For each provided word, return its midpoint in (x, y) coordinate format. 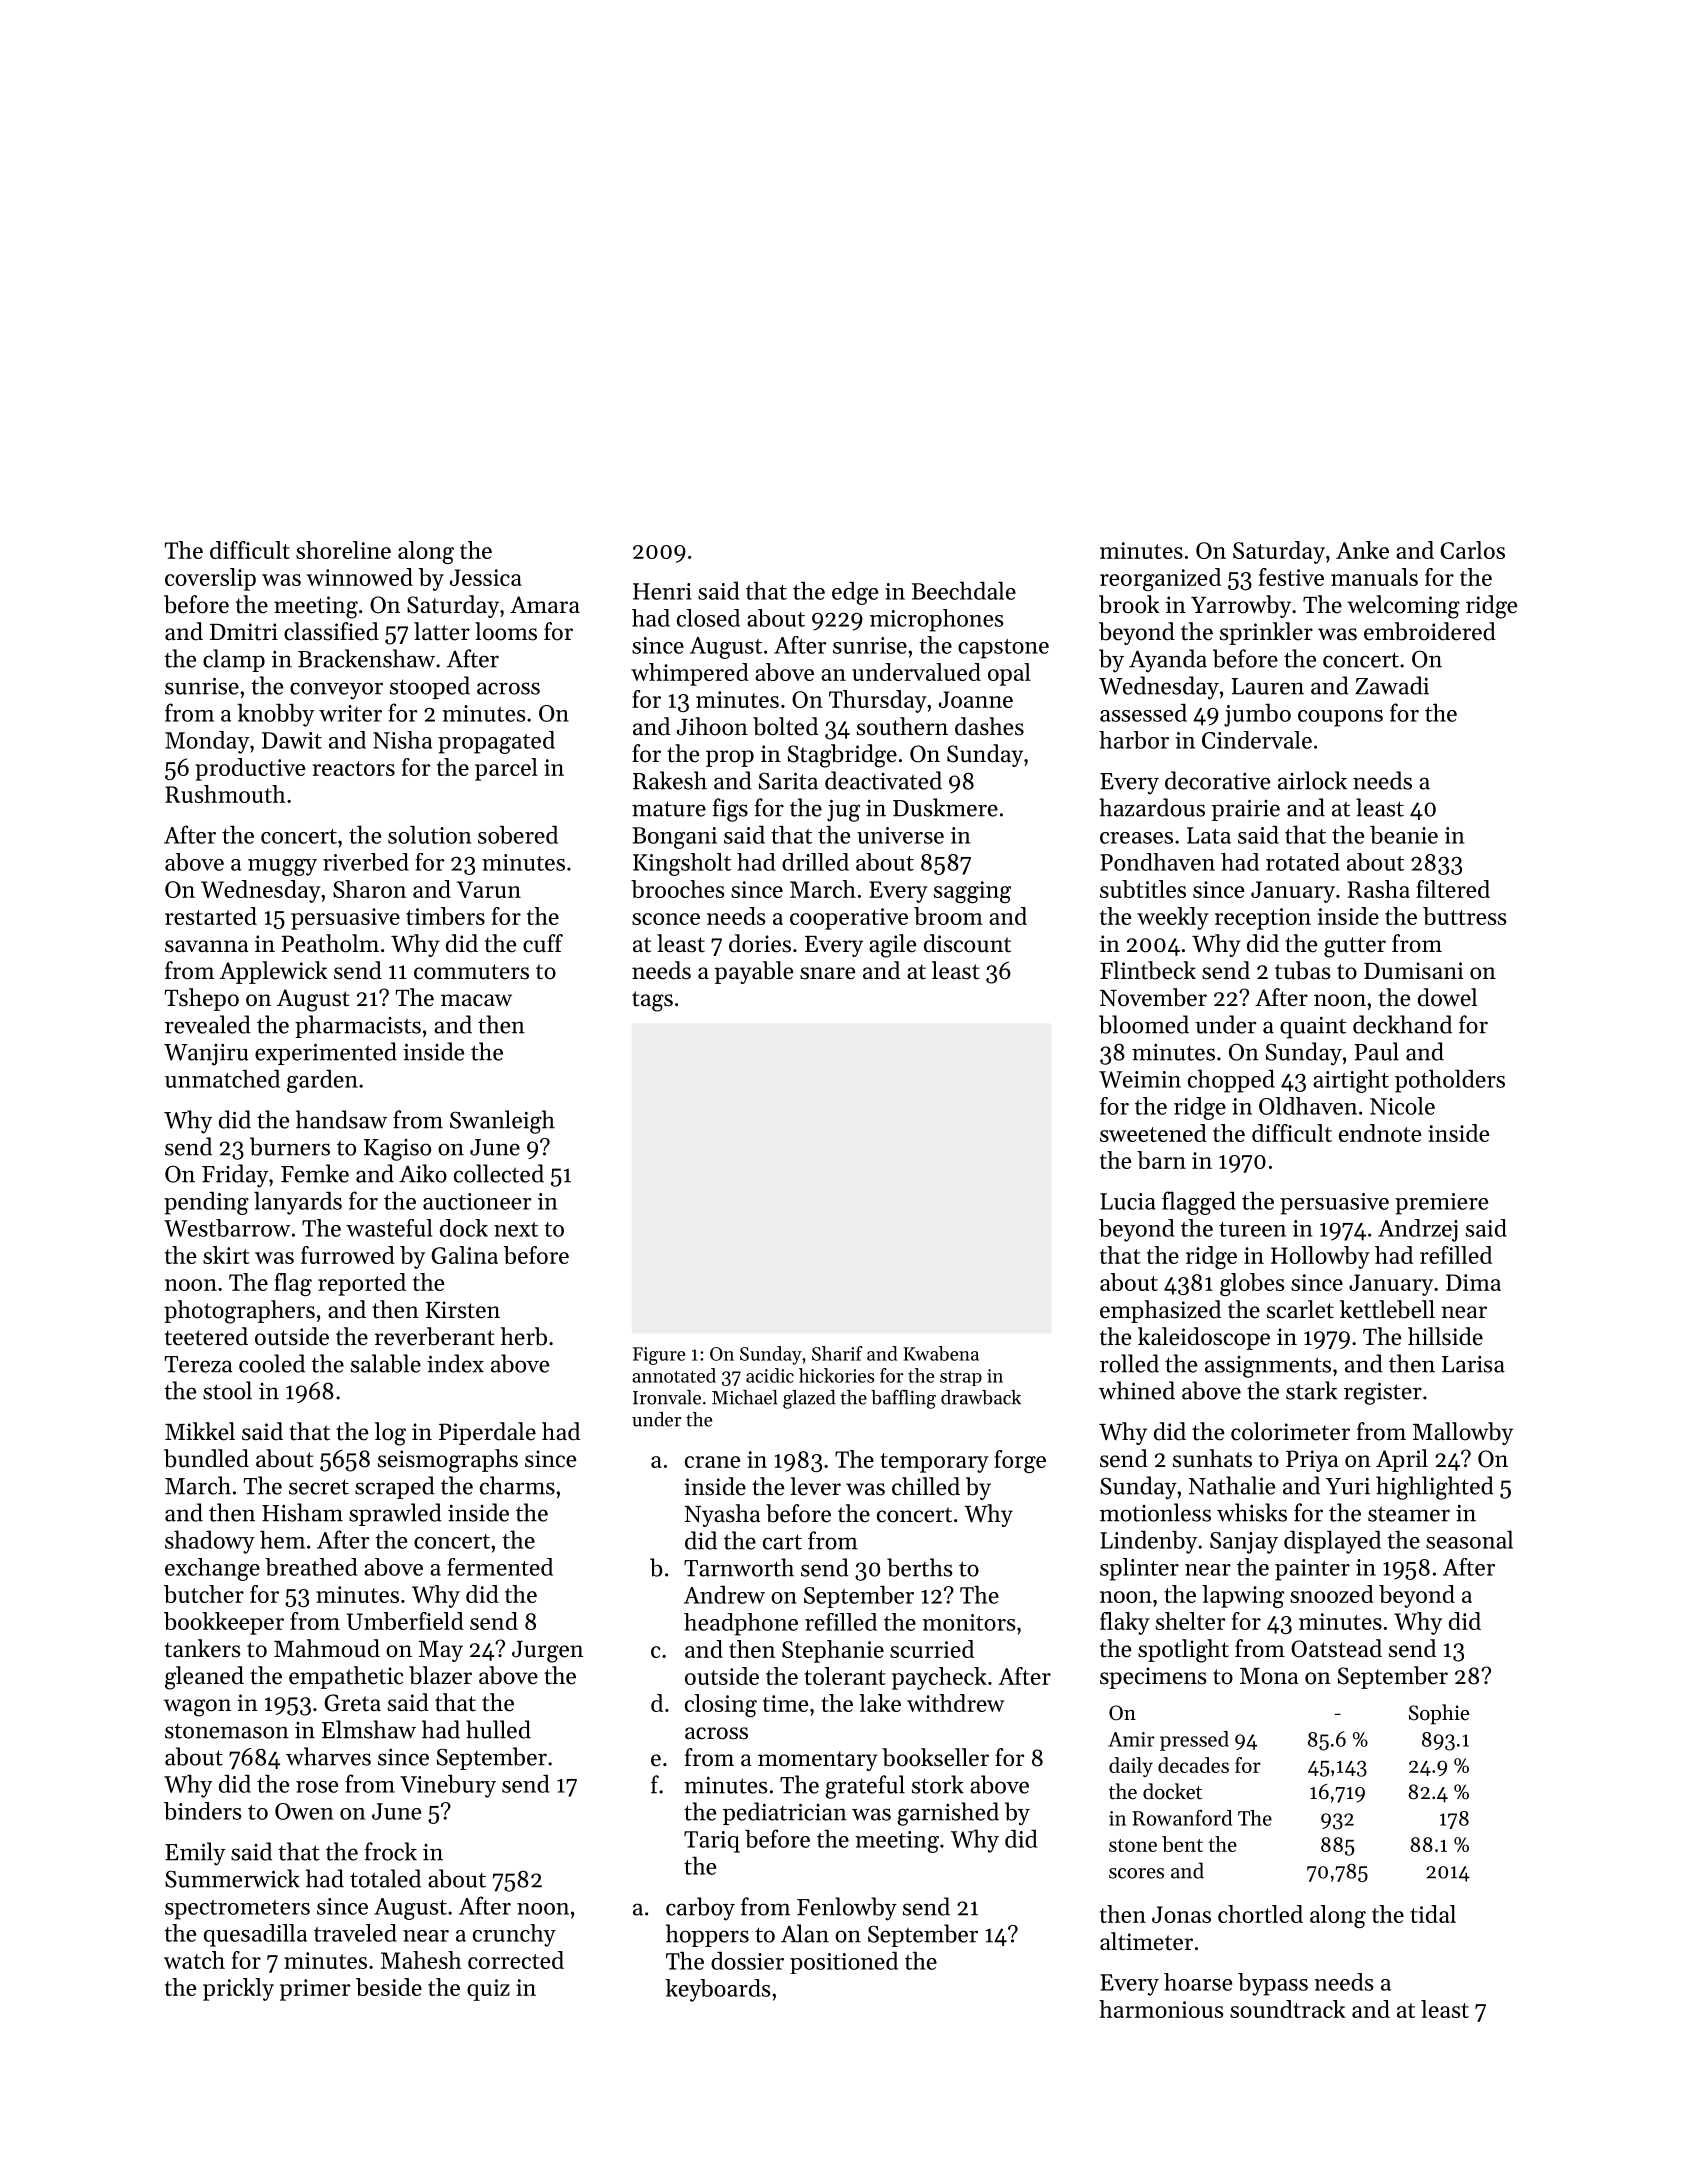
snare (827, 973)
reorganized (1160, 579)
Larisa (1473, 1364)
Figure (659, 1356)
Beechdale (964, 590)
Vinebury (448, 1786)
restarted (211, 916)
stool (227, 1390)
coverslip (210, 579)
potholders (1450, 1081)
